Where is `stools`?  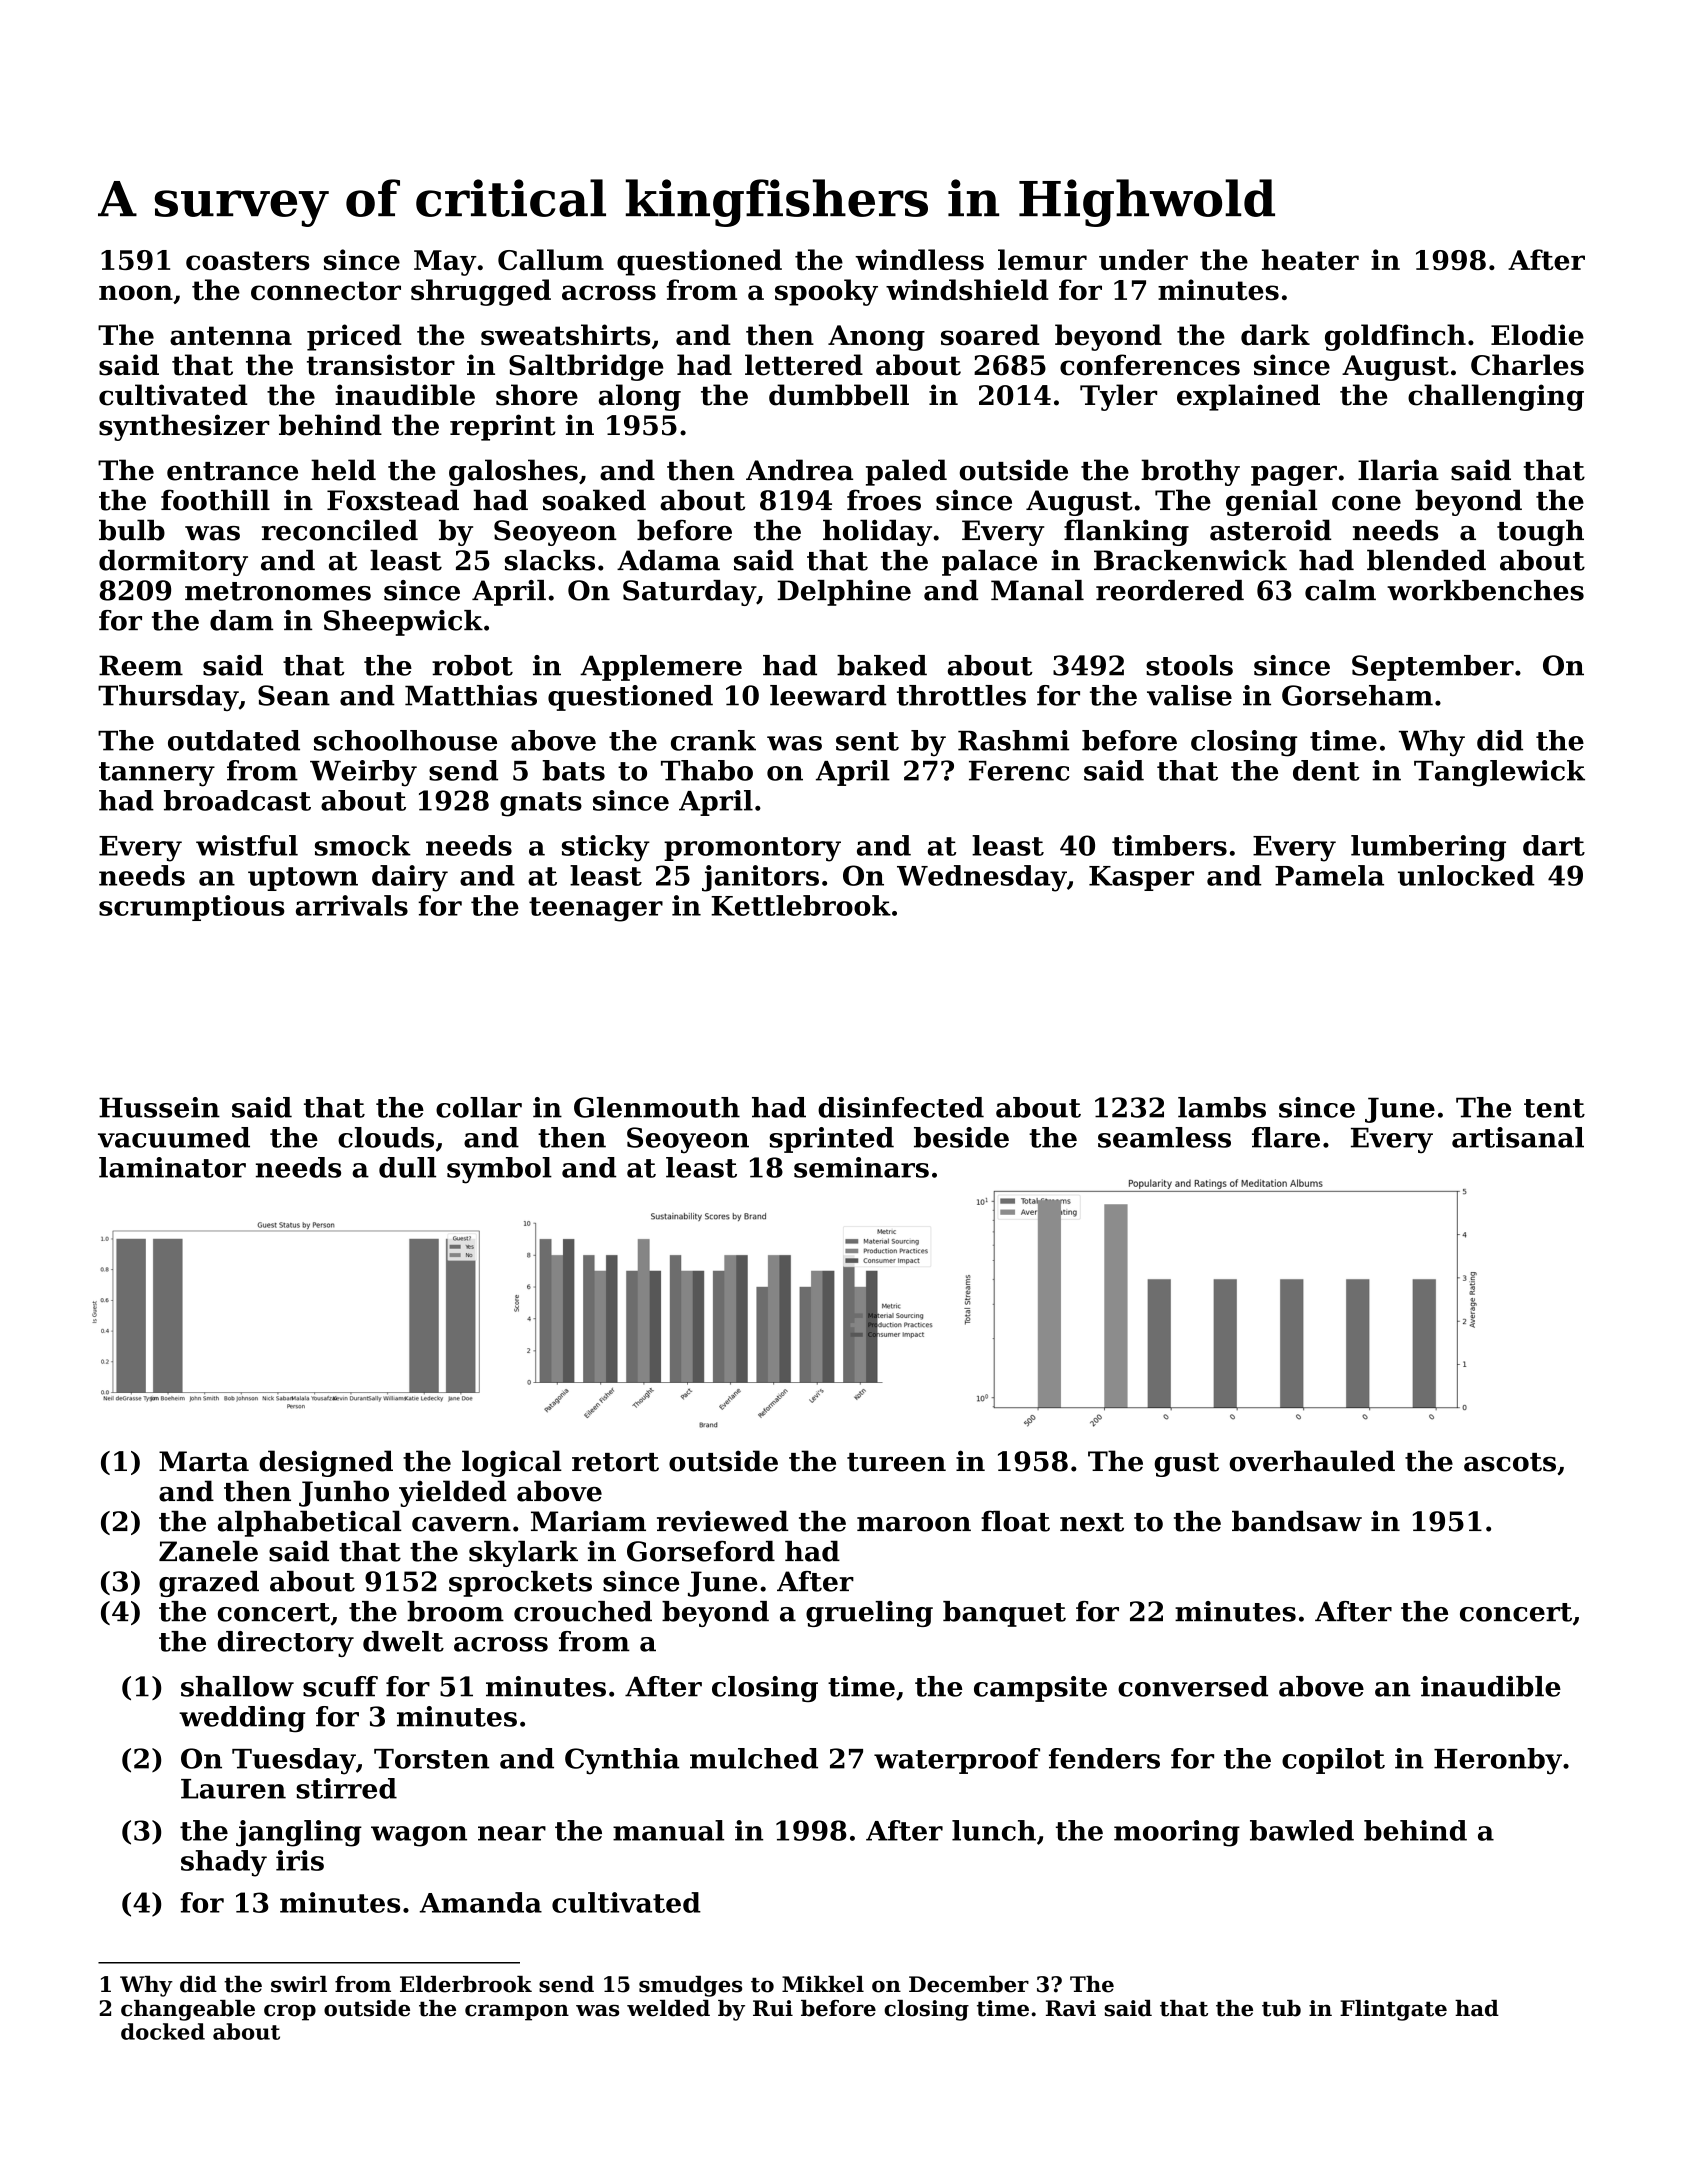 stools is located at coordinates (1189, 665).
